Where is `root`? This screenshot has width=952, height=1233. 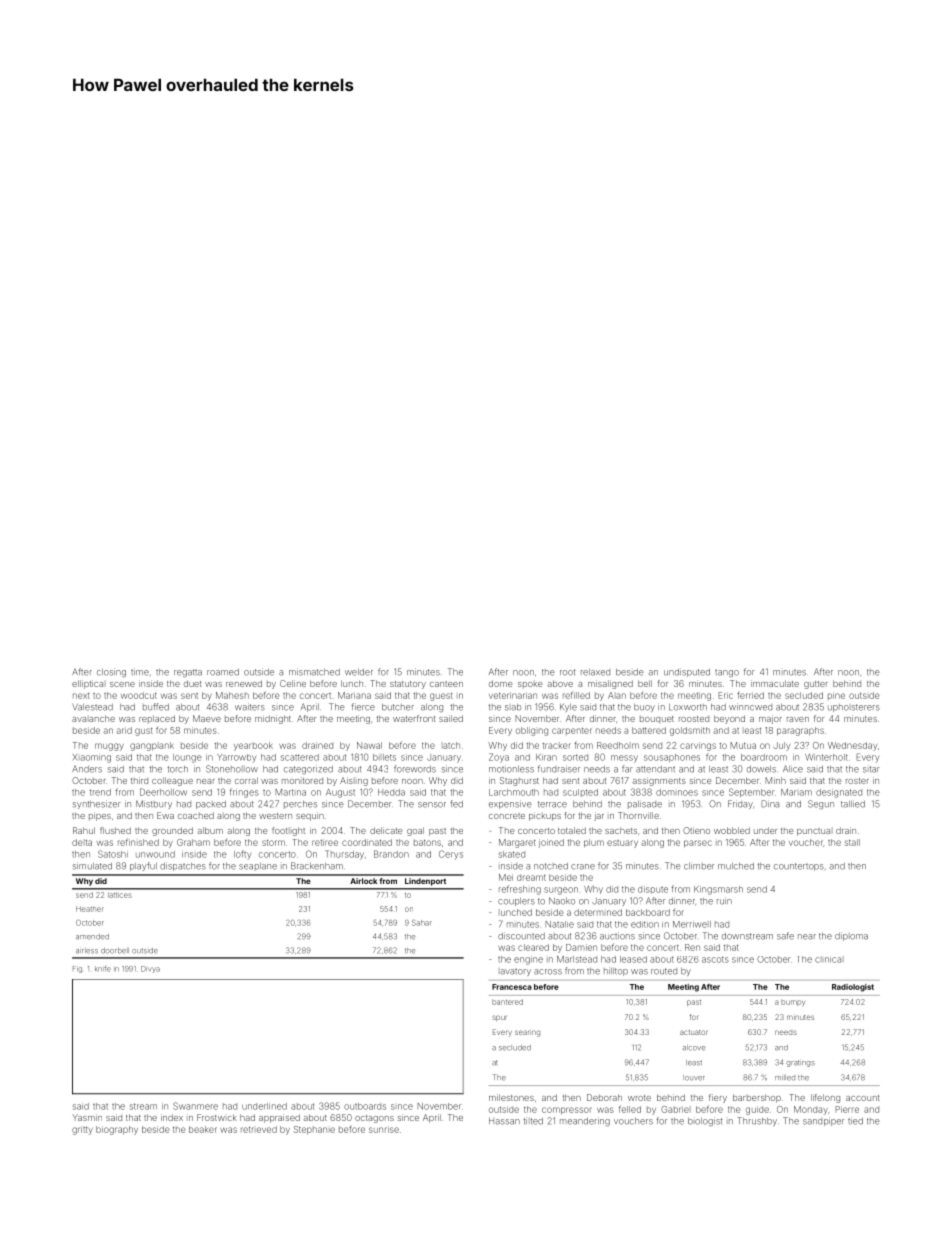
root is located at coordinates (567, 672).
